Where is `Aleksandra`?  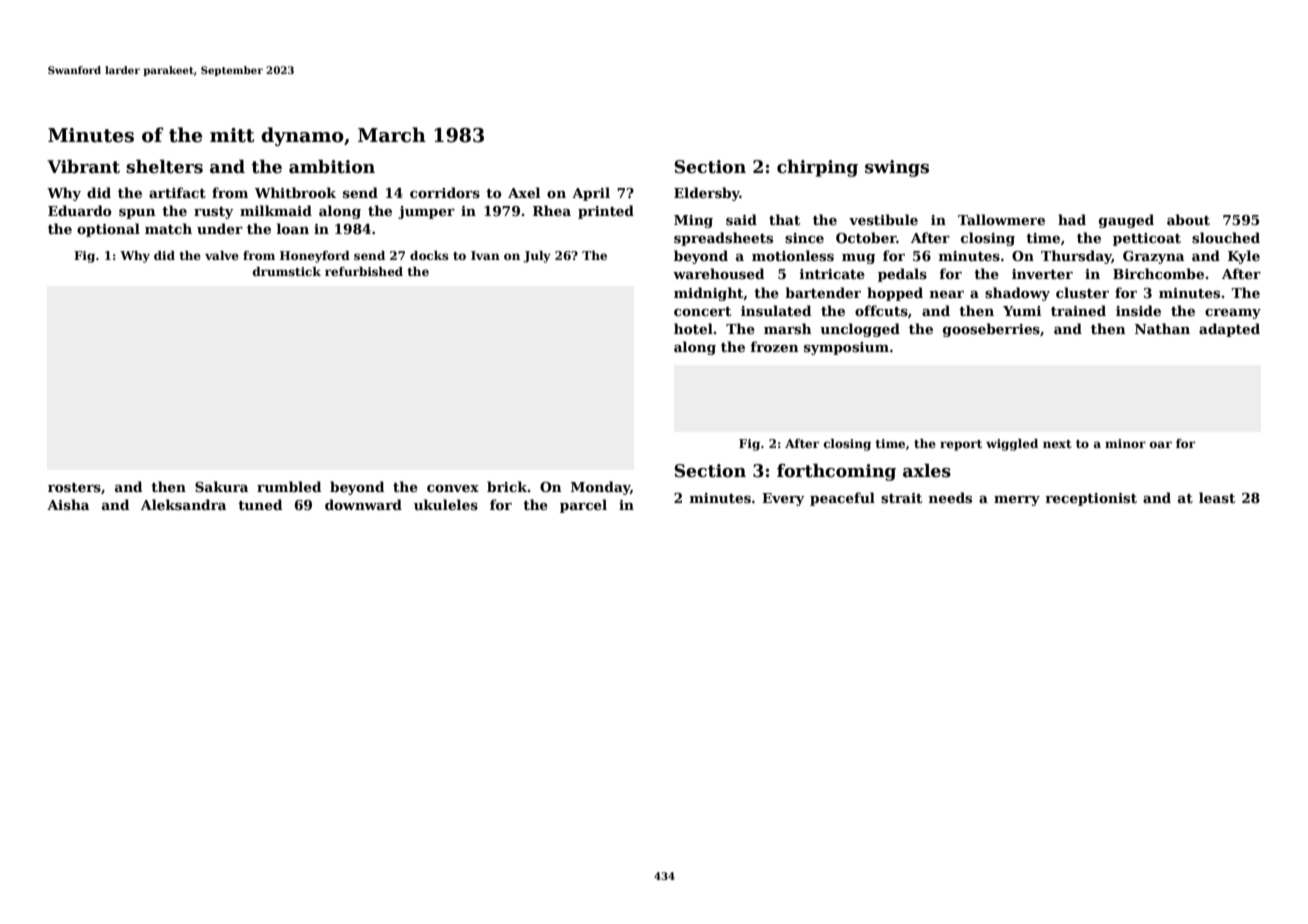 Aleksandra is located at coordinates (183, 504).
